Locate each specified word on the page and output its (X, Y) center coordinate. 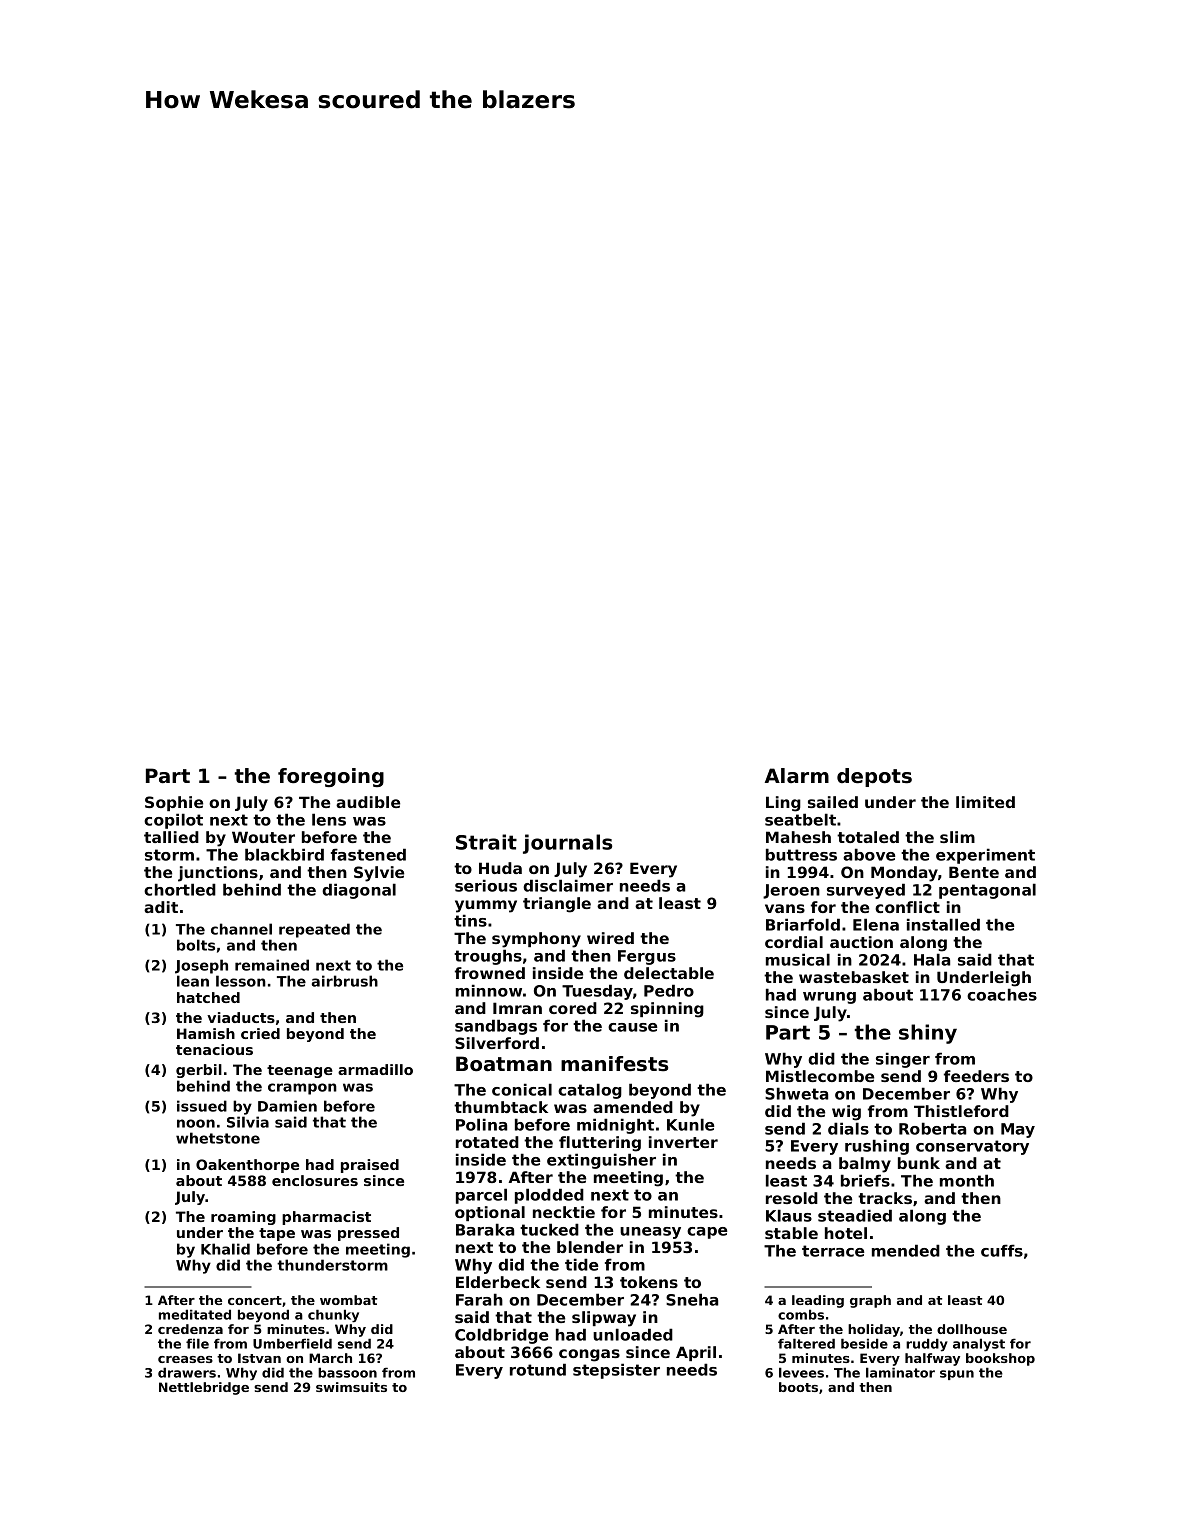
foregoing (331, 777)
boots (798, 1387)
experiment (985, 856)
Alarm (797, 775)
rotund (538, 1369)
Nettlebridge (204, 1388)
